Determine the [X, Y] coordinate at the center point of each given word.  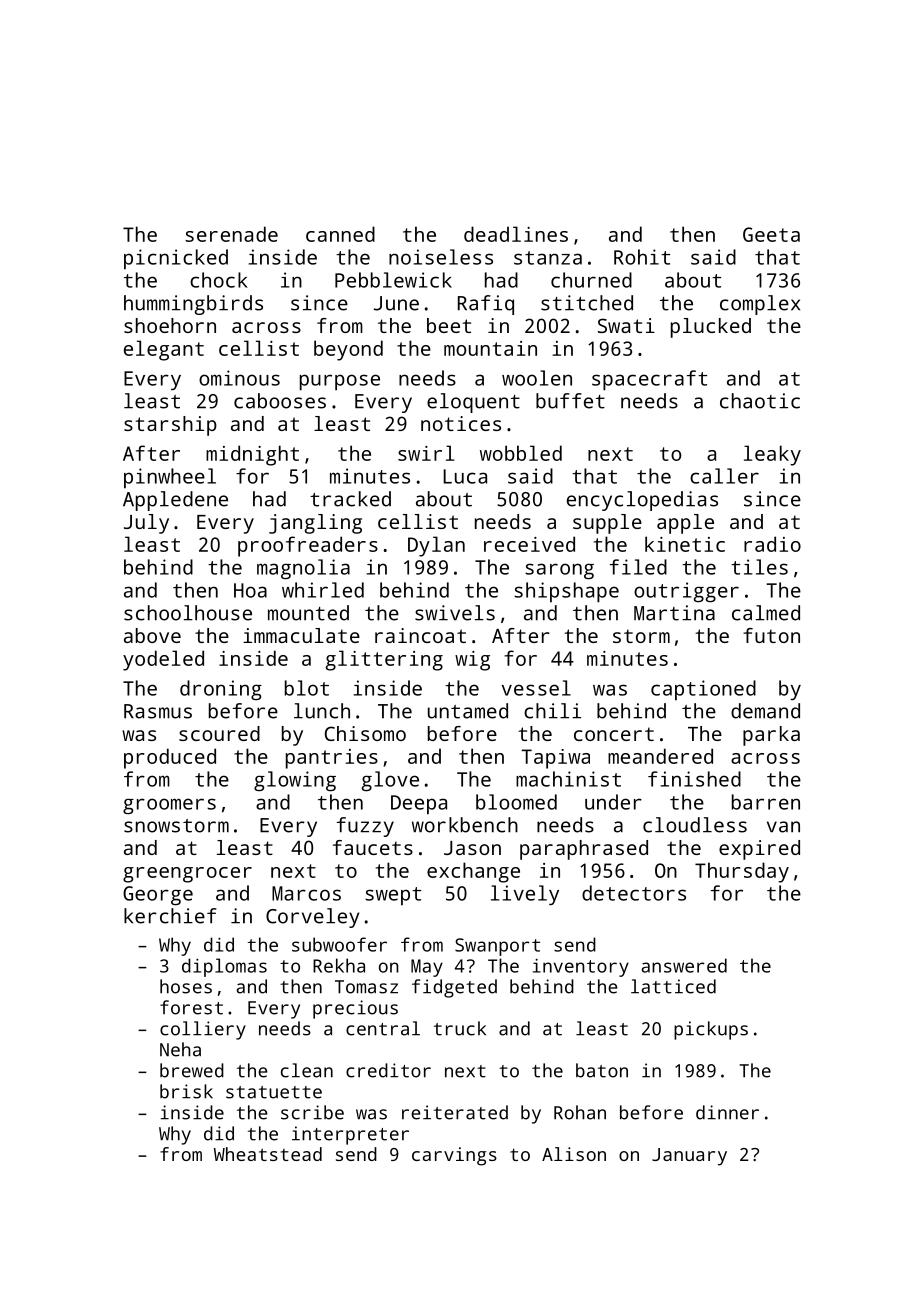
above [152, 635]
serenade [231, 234]
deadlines [516, 234]
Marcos [306, 893]
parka [771, 736]
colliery [203, 1030]
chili [552, 711]
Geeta [771, 234]
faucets [373, 847]
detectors [634, 893]
